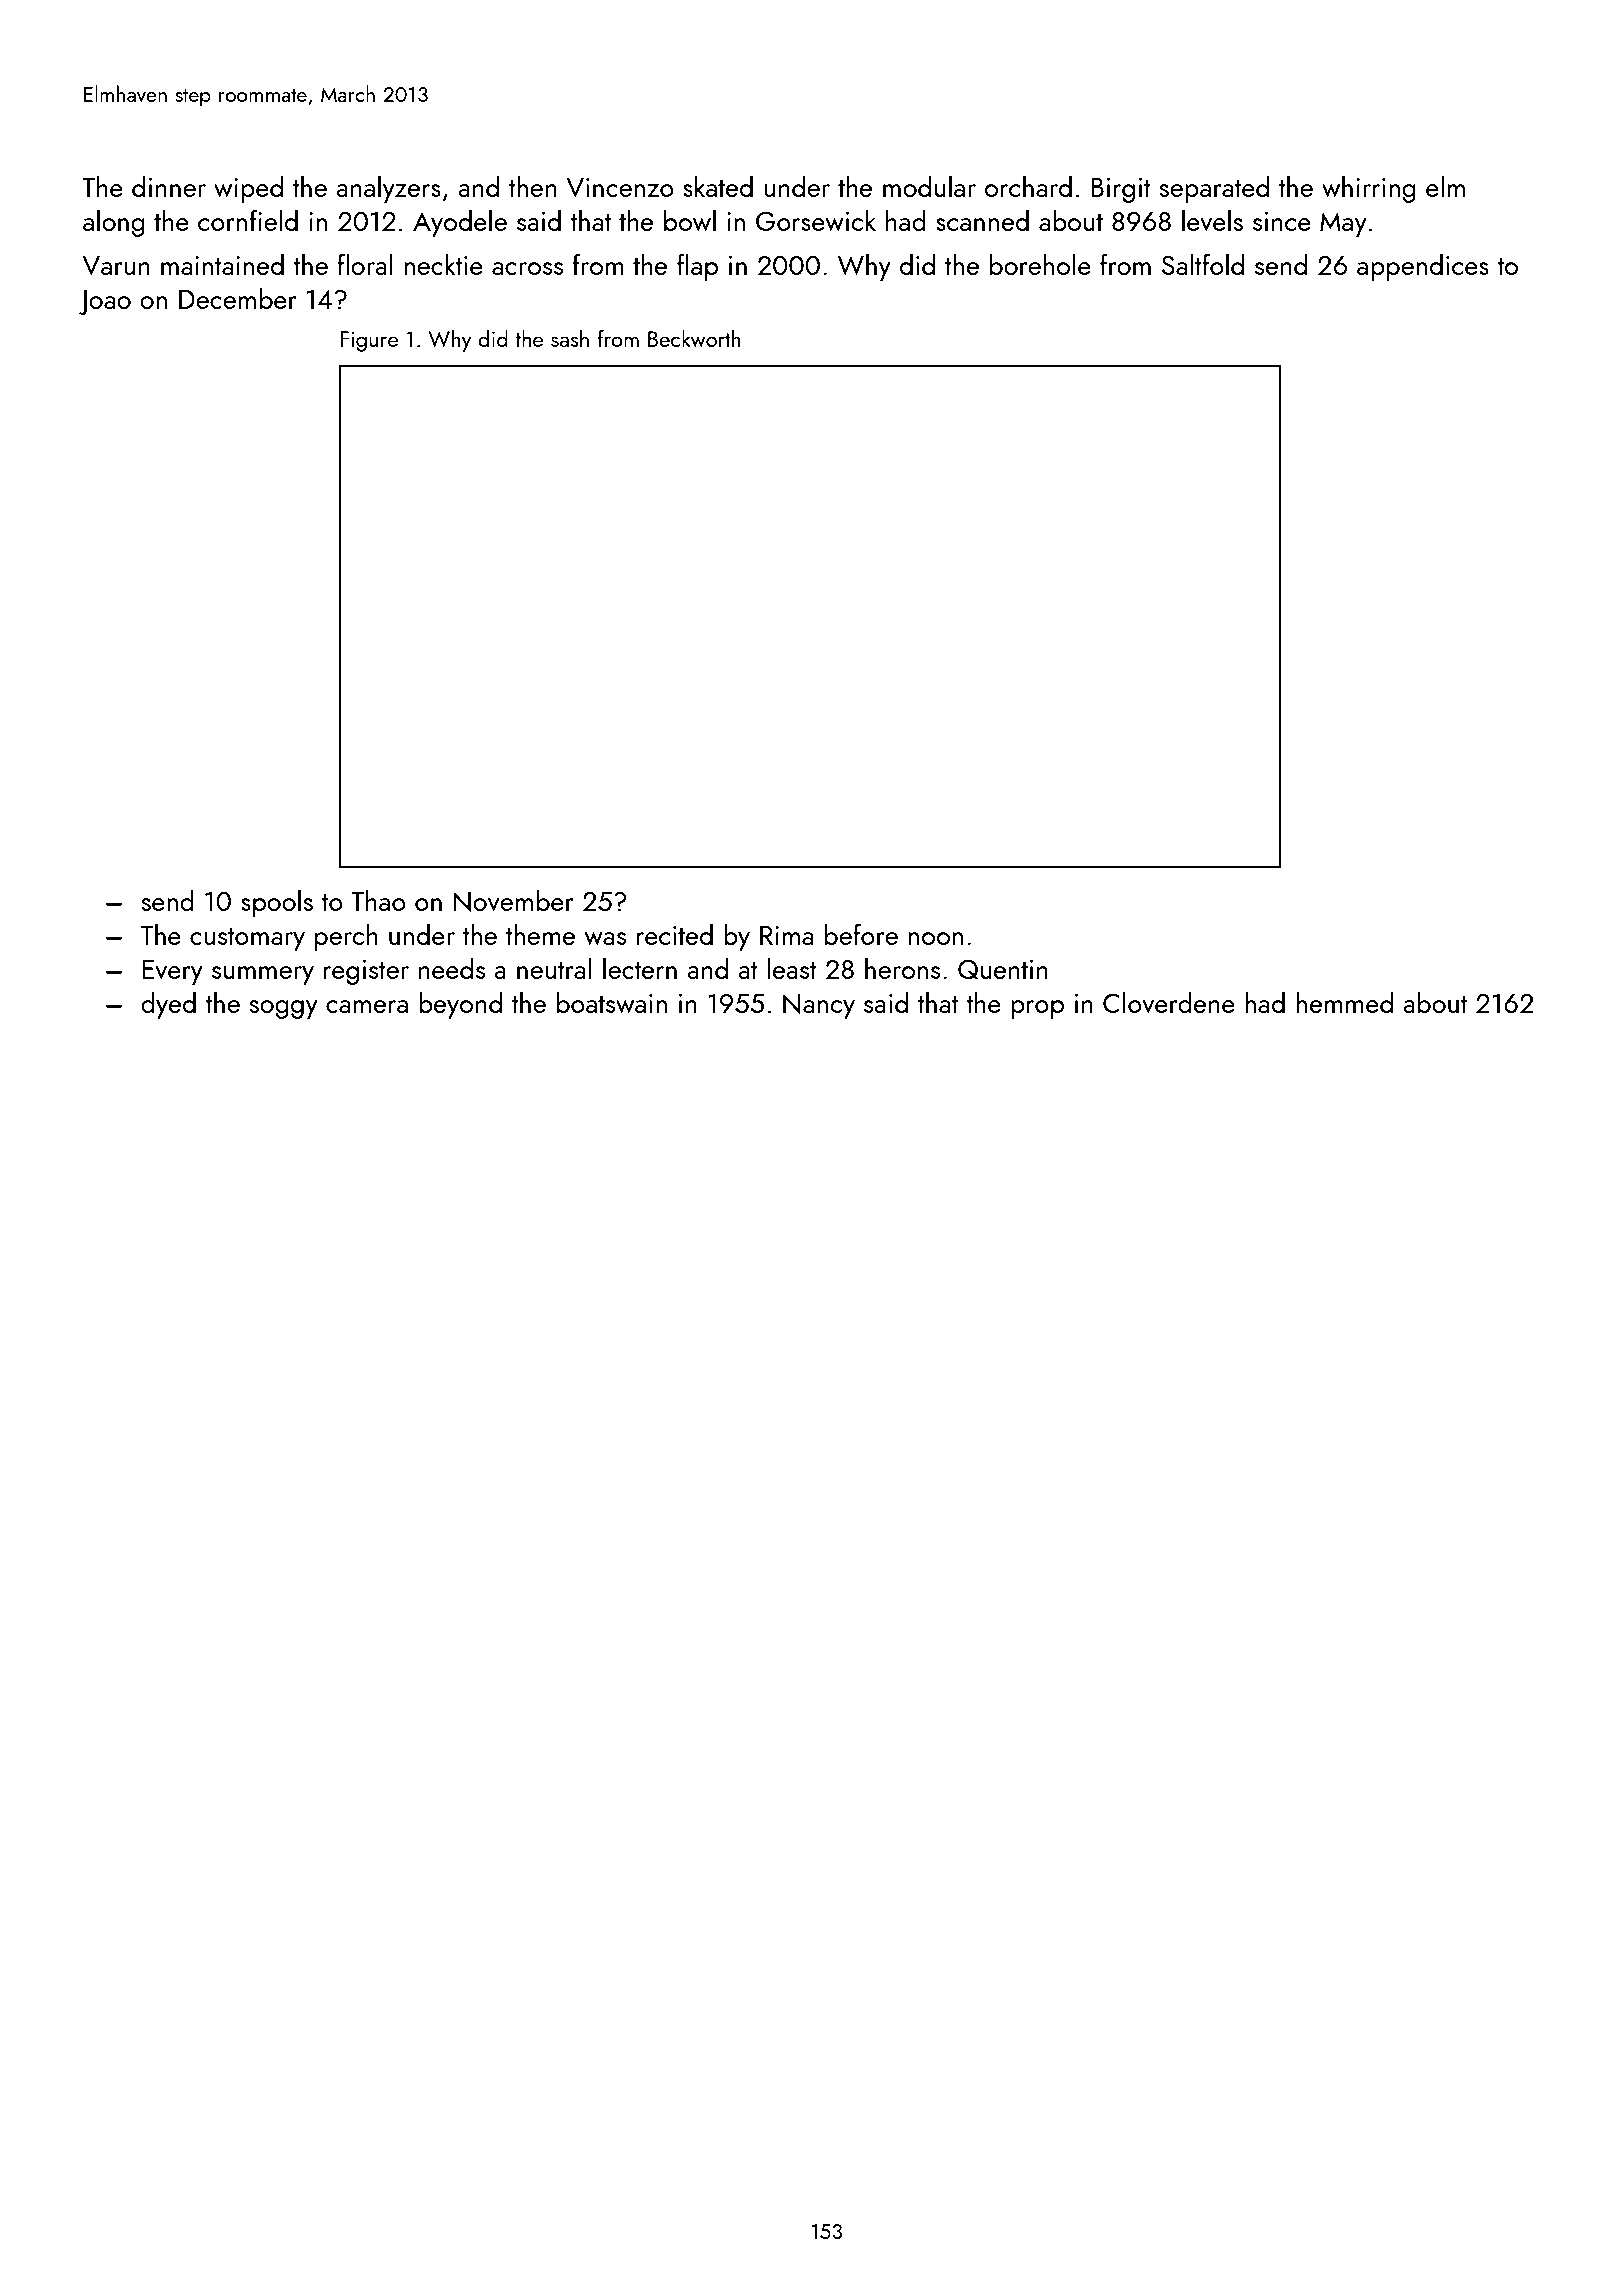  Describe the element at coordinates (570, 338) in the screenshot. I see `sash` at that location.
